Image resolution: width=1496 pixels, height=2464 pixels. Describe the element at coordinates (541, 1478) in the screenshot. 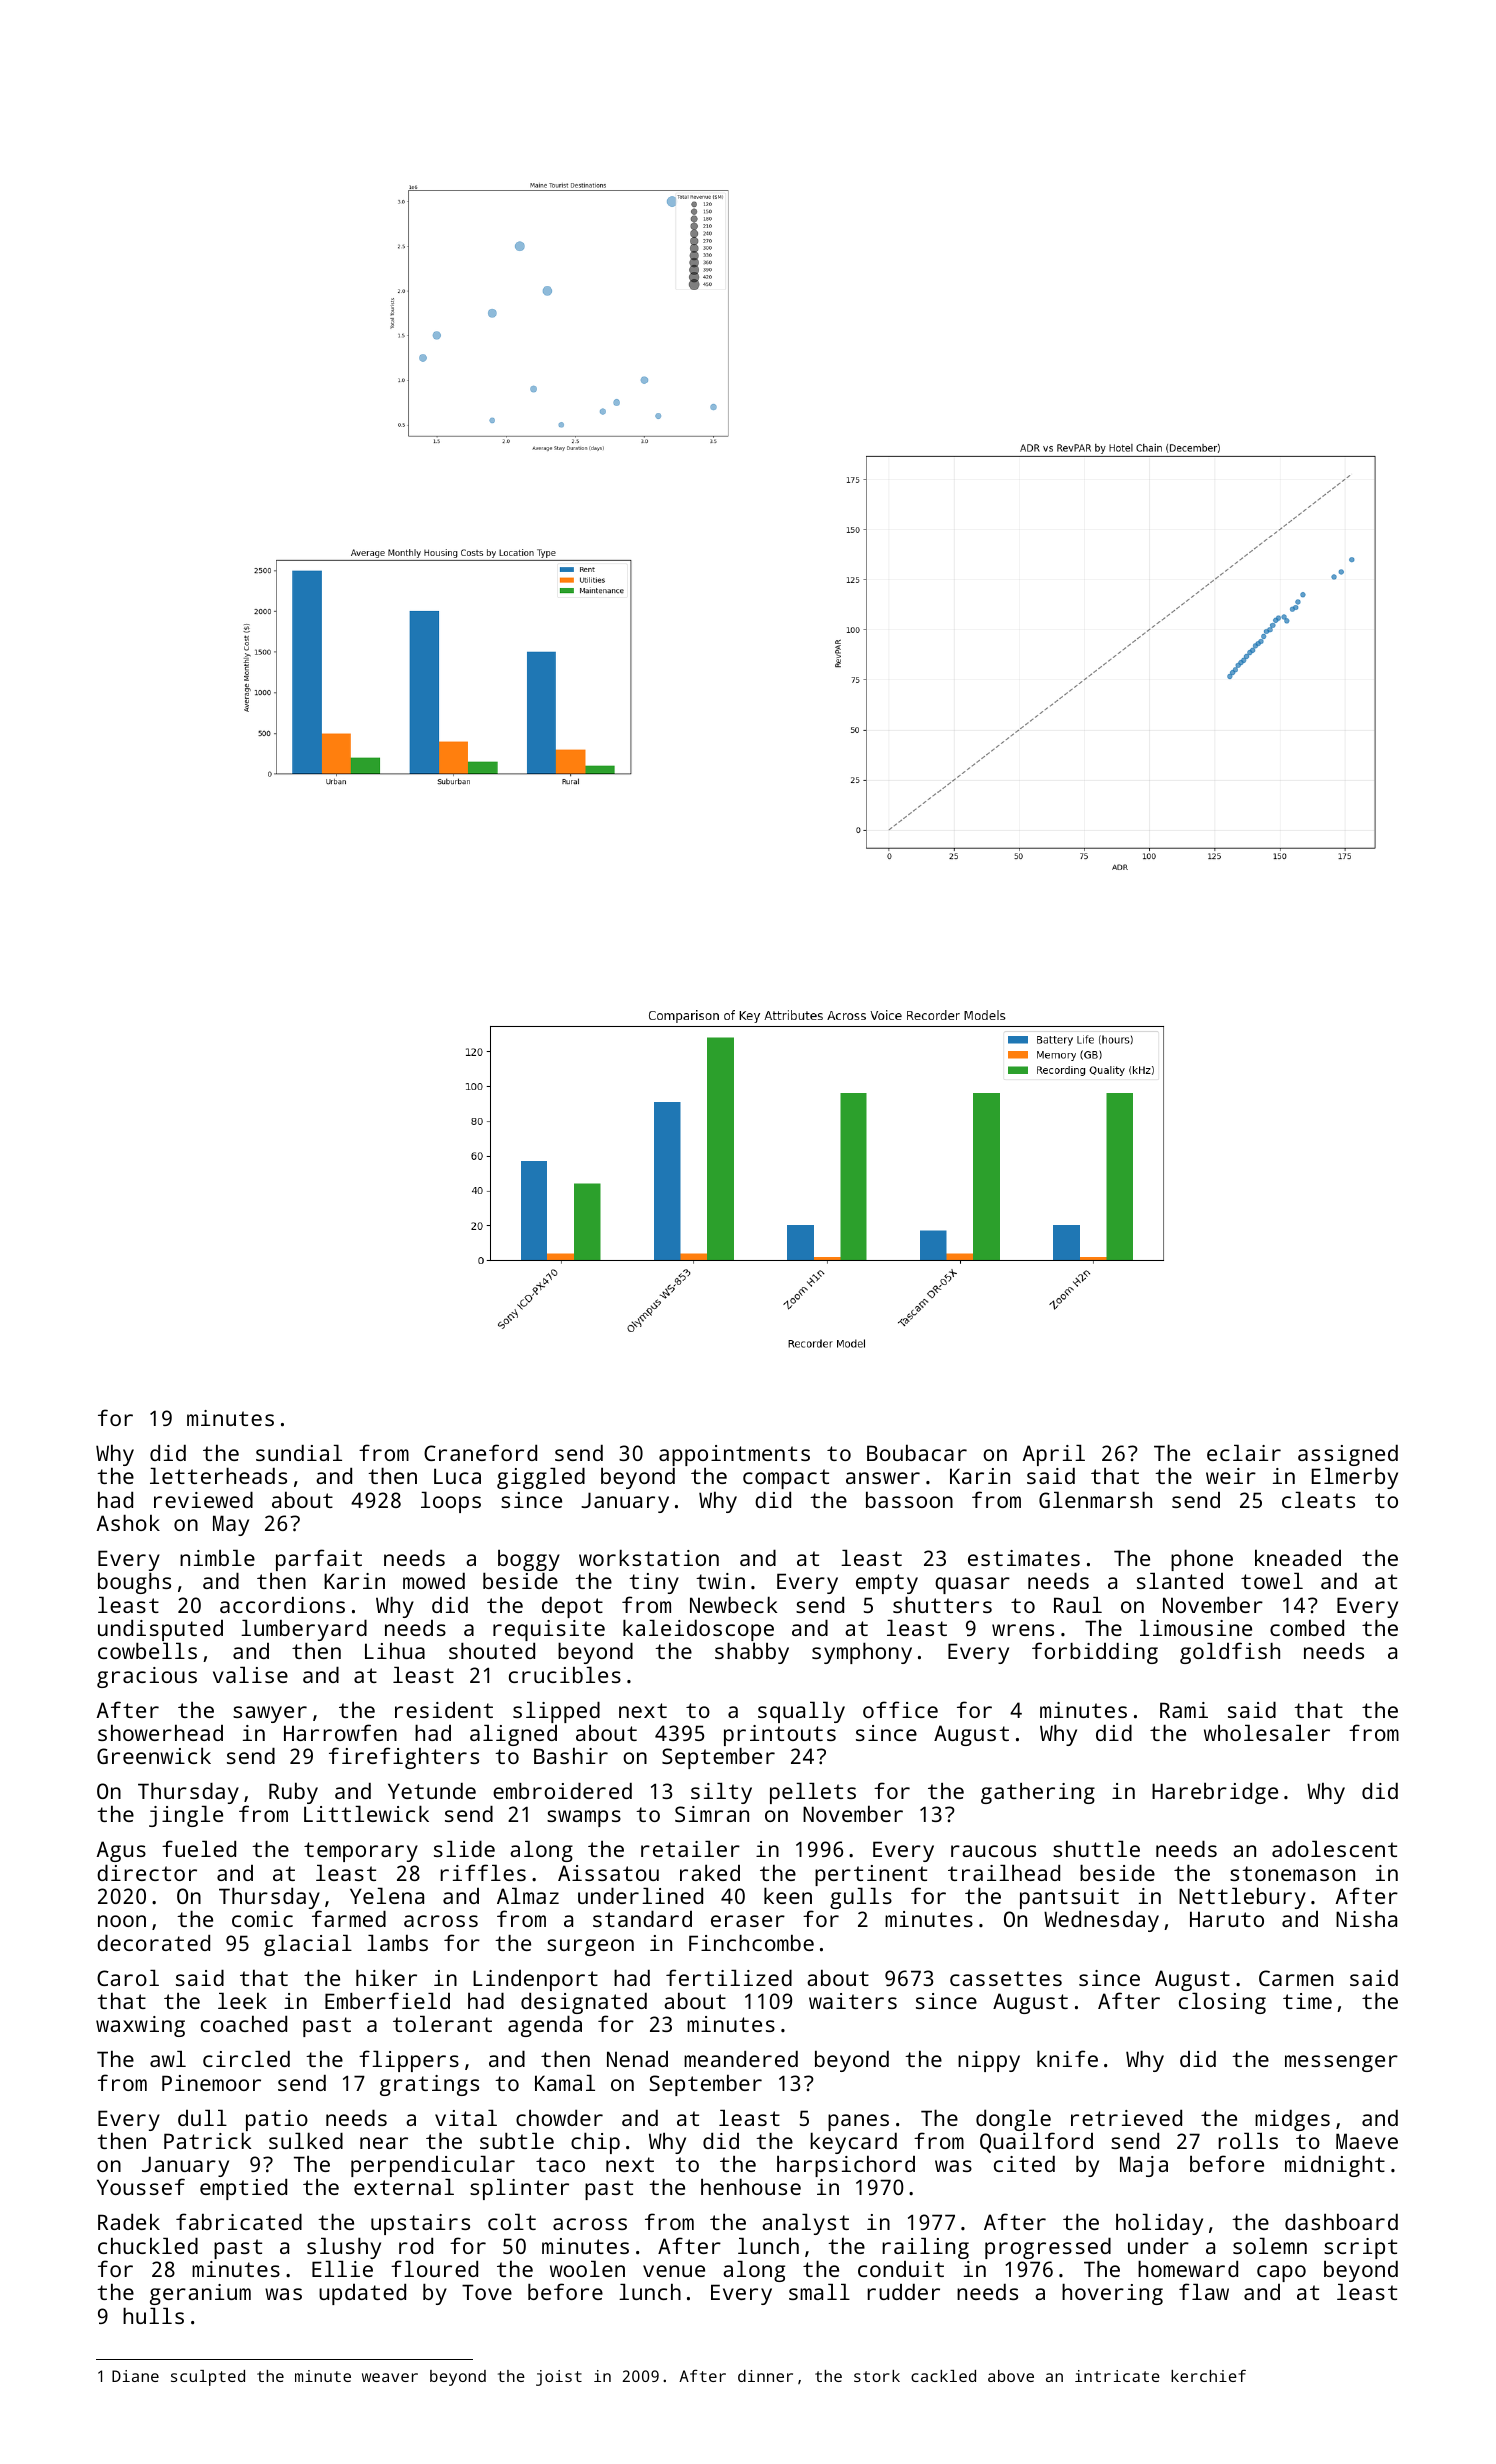

I see `giggled` at that location.
